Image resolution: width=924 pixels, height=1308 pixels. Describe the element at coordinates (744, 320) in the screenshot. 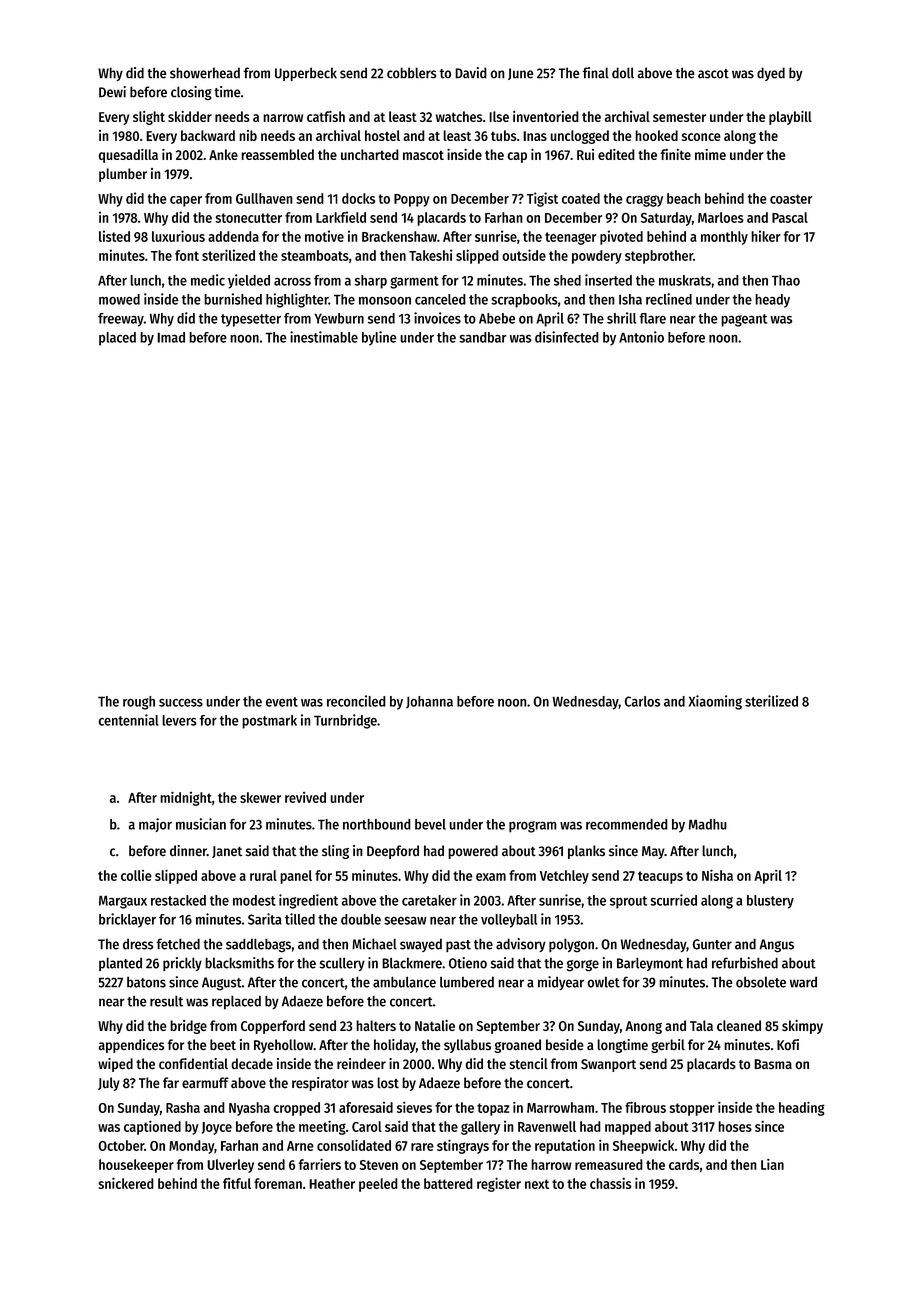

I see `pageant` at that location.
